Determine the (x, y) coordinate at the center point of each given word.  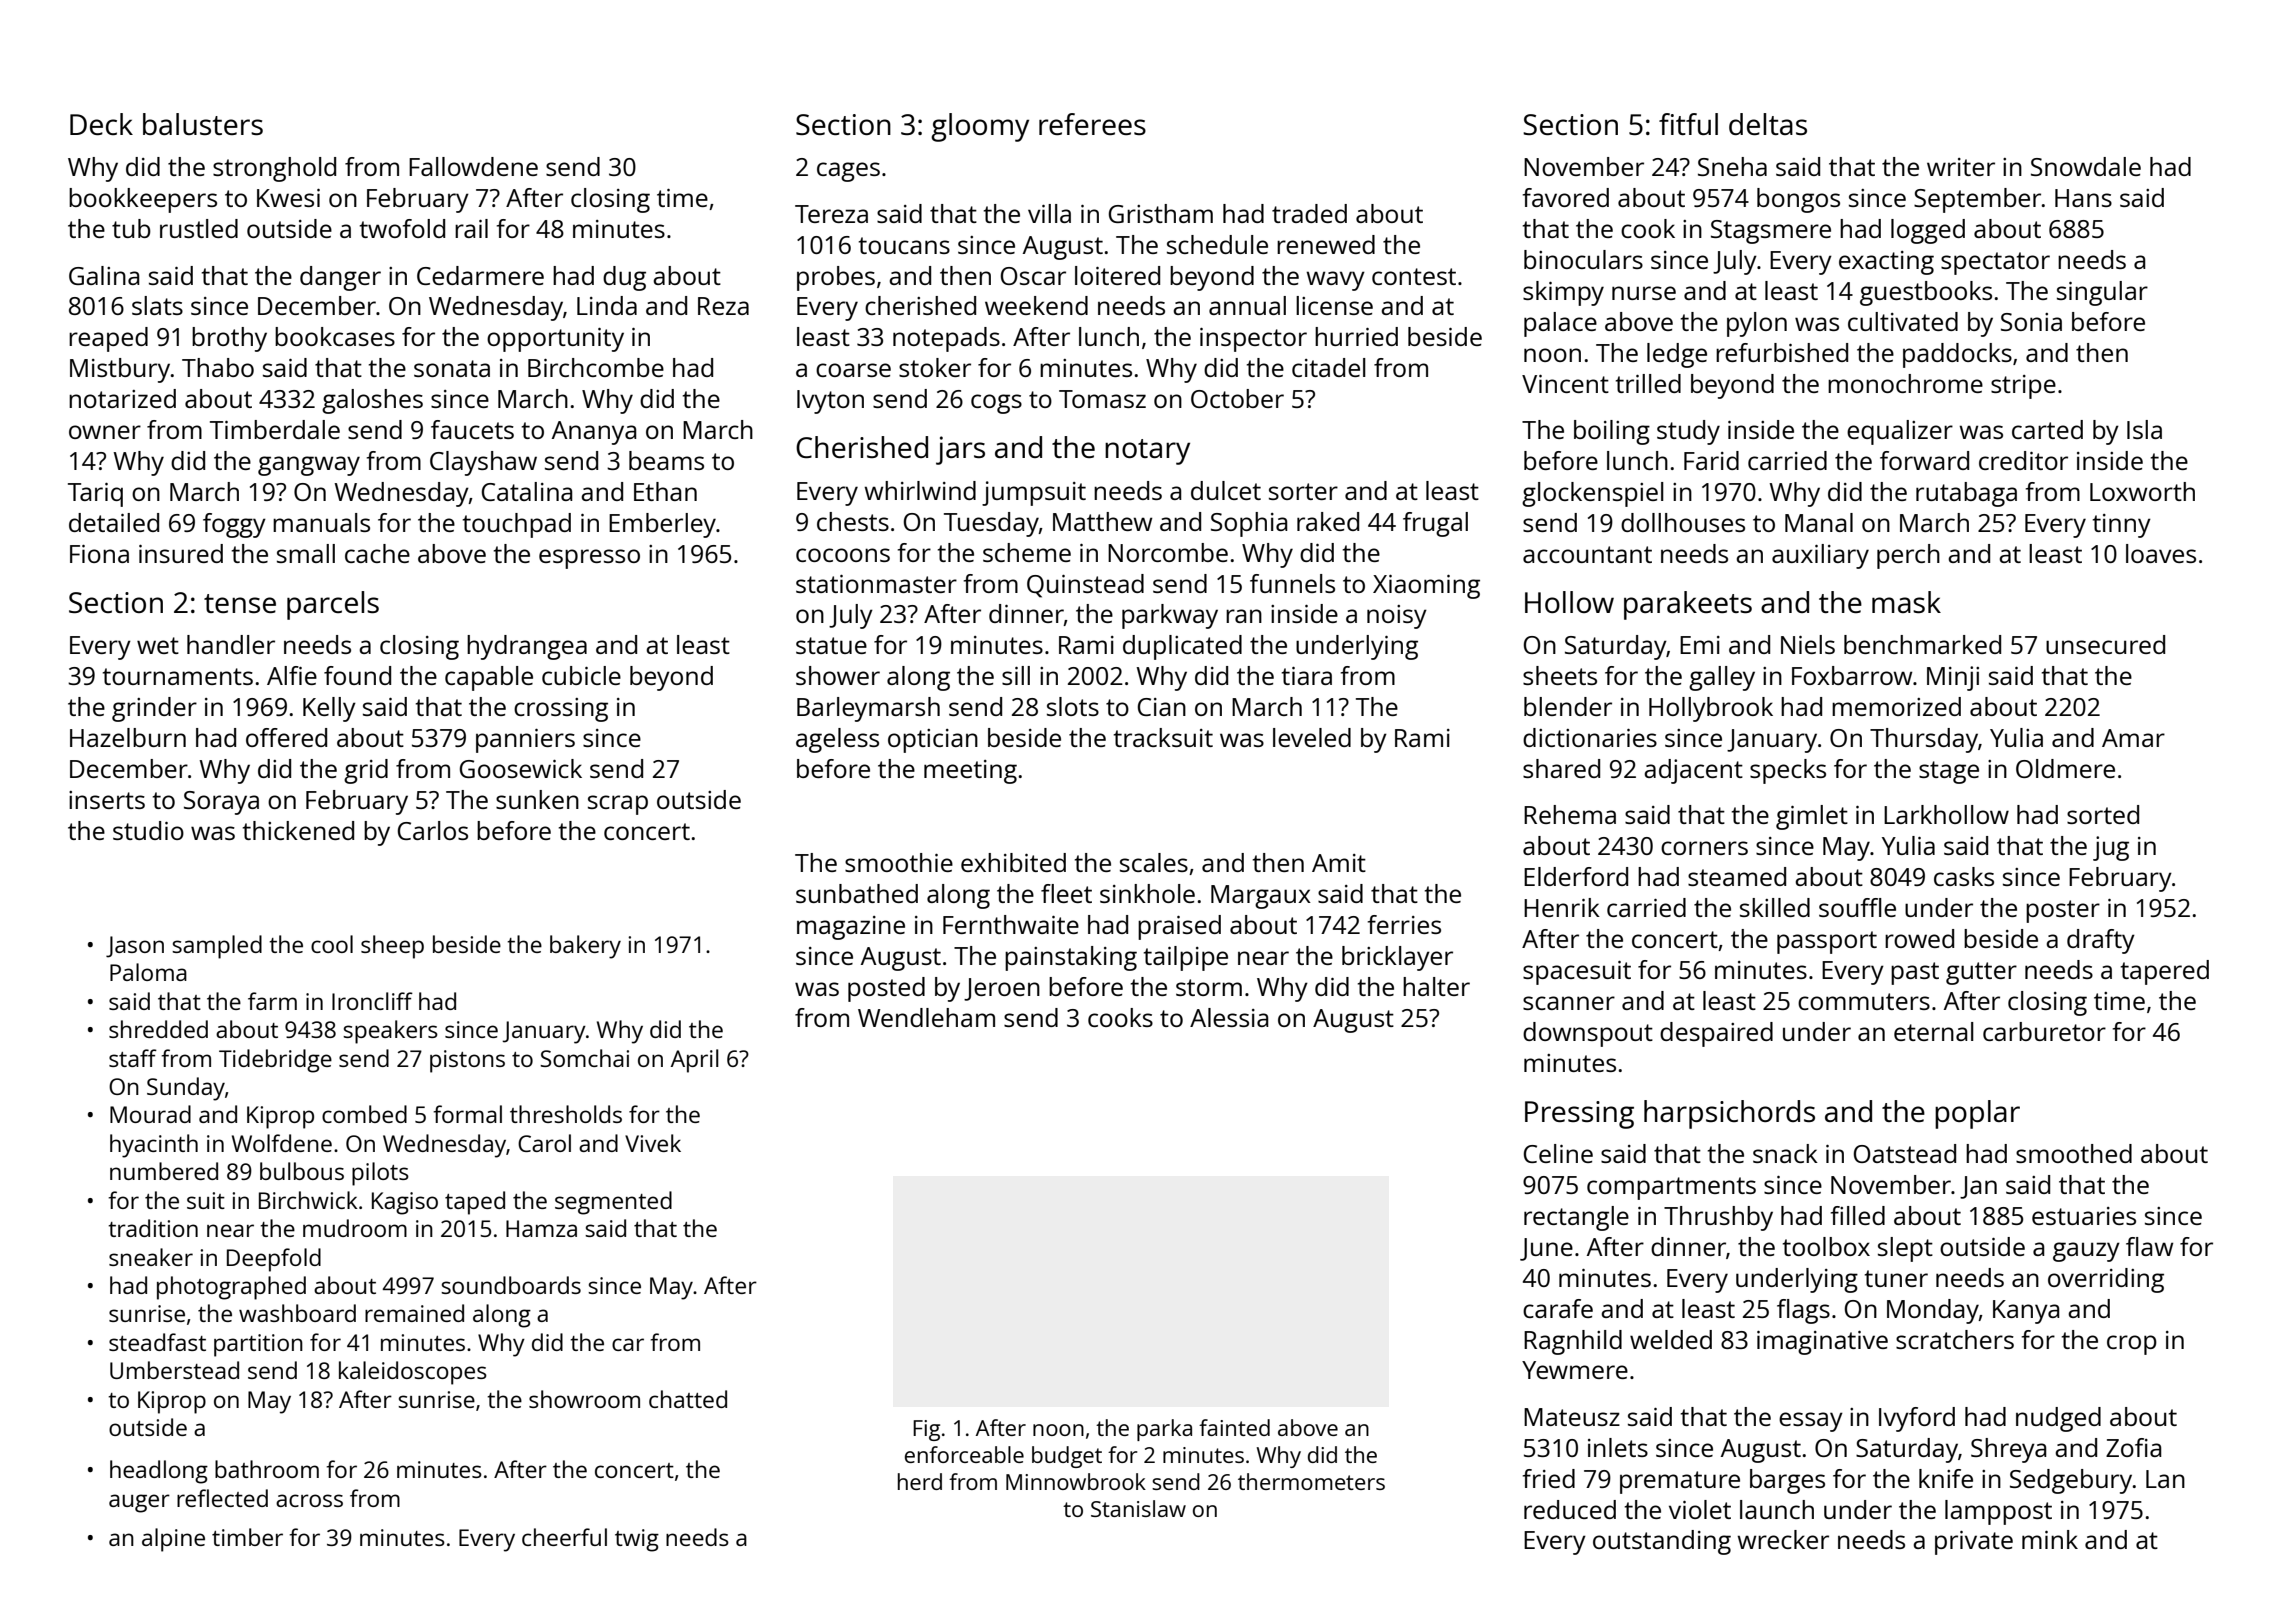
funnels (1292, 583)
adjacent (1693, 771)
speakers (390, 1032)
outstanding (1662, 1542)
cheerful (564, 1537)
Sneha (1732, 166)
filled (1858, 1215)
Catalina (527, 491)
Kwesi (288, 198)
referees (1092, 124)
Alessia (1229, 1017)
